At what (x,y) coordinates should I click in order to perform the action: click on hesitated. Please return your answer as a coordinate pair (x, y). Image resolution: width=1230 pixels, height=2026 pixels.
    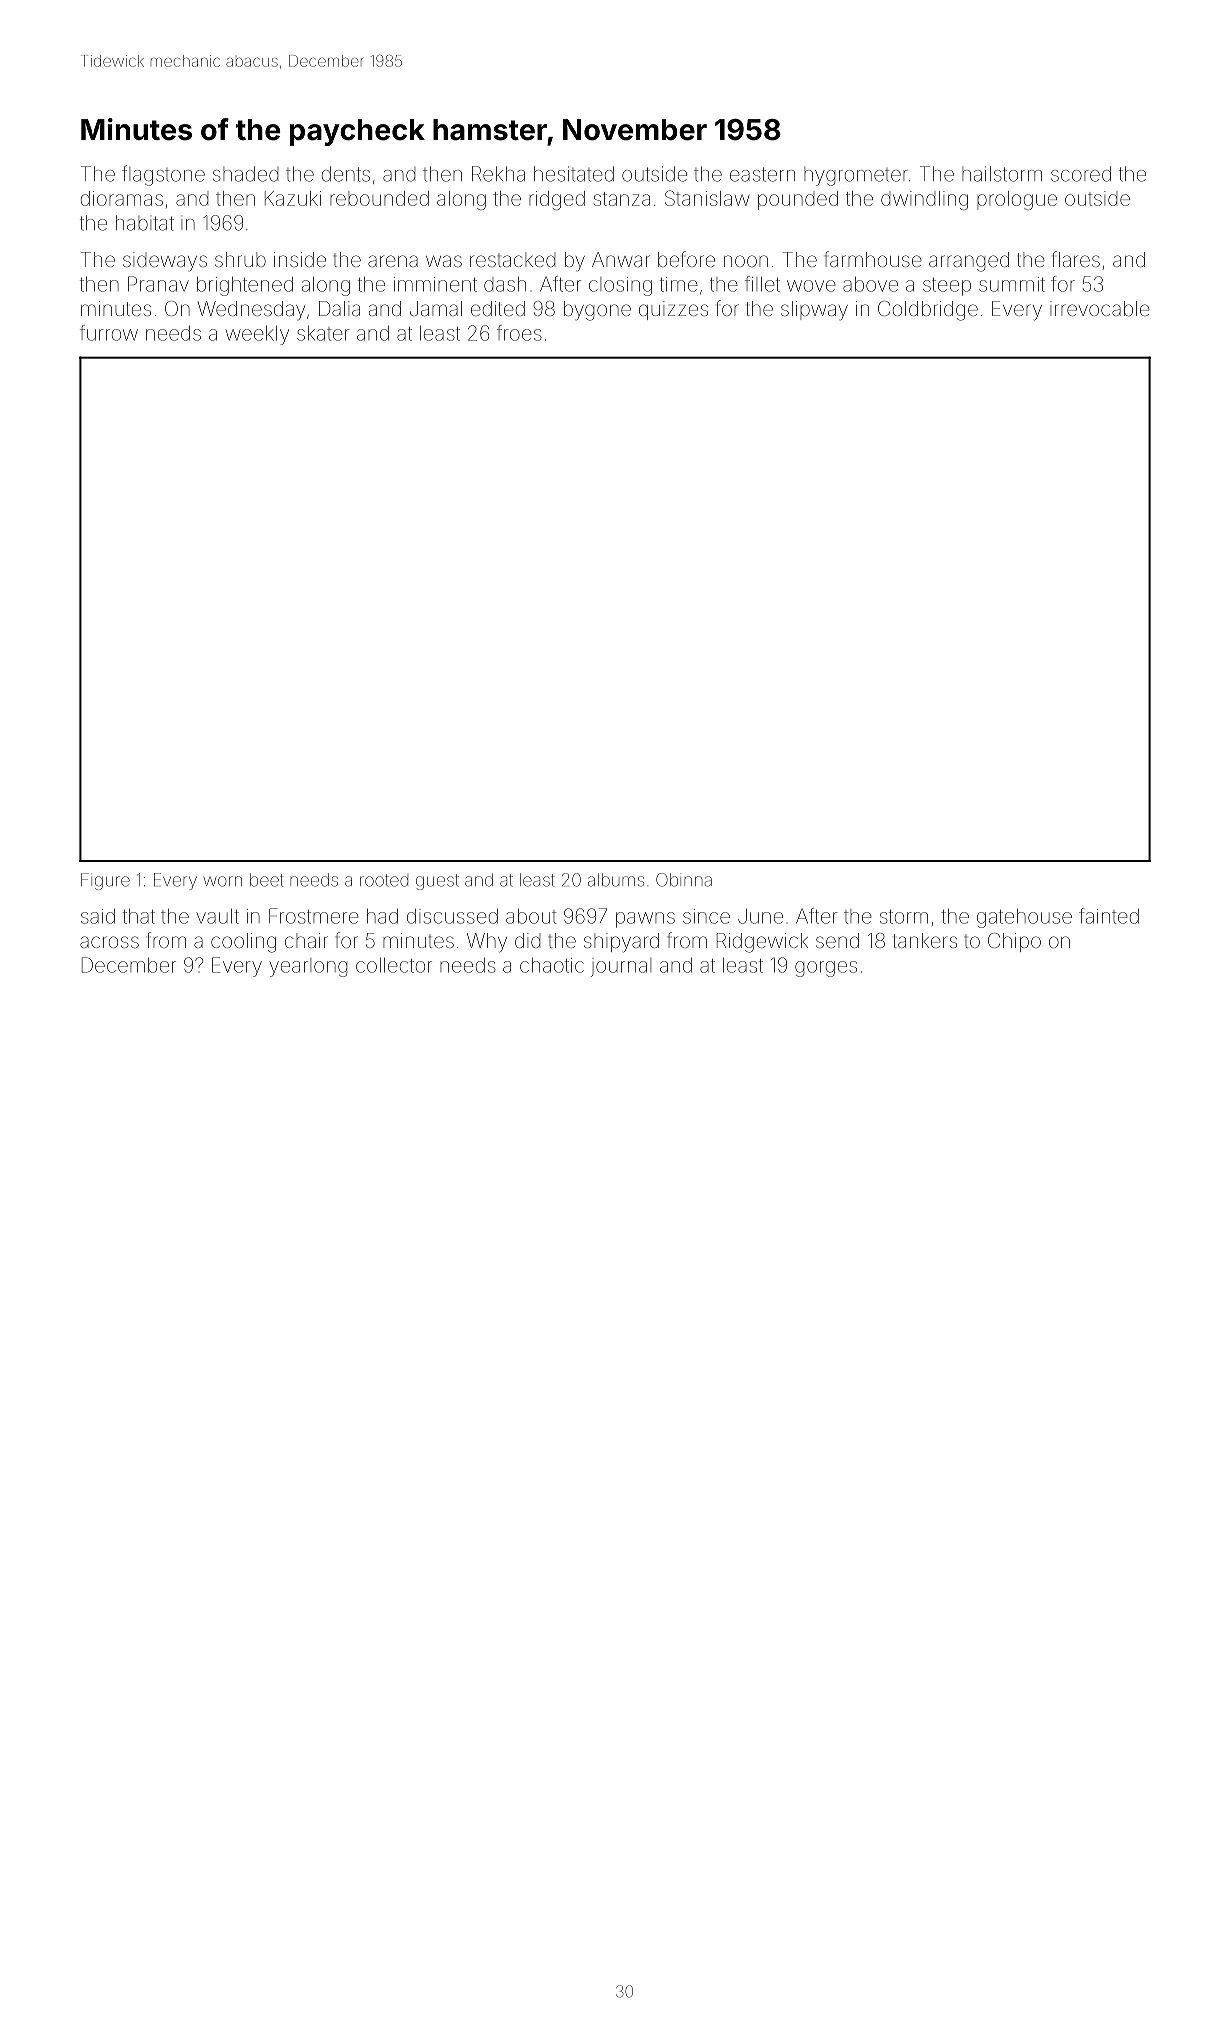
    Looking at the image, I should click on (574, 174).
